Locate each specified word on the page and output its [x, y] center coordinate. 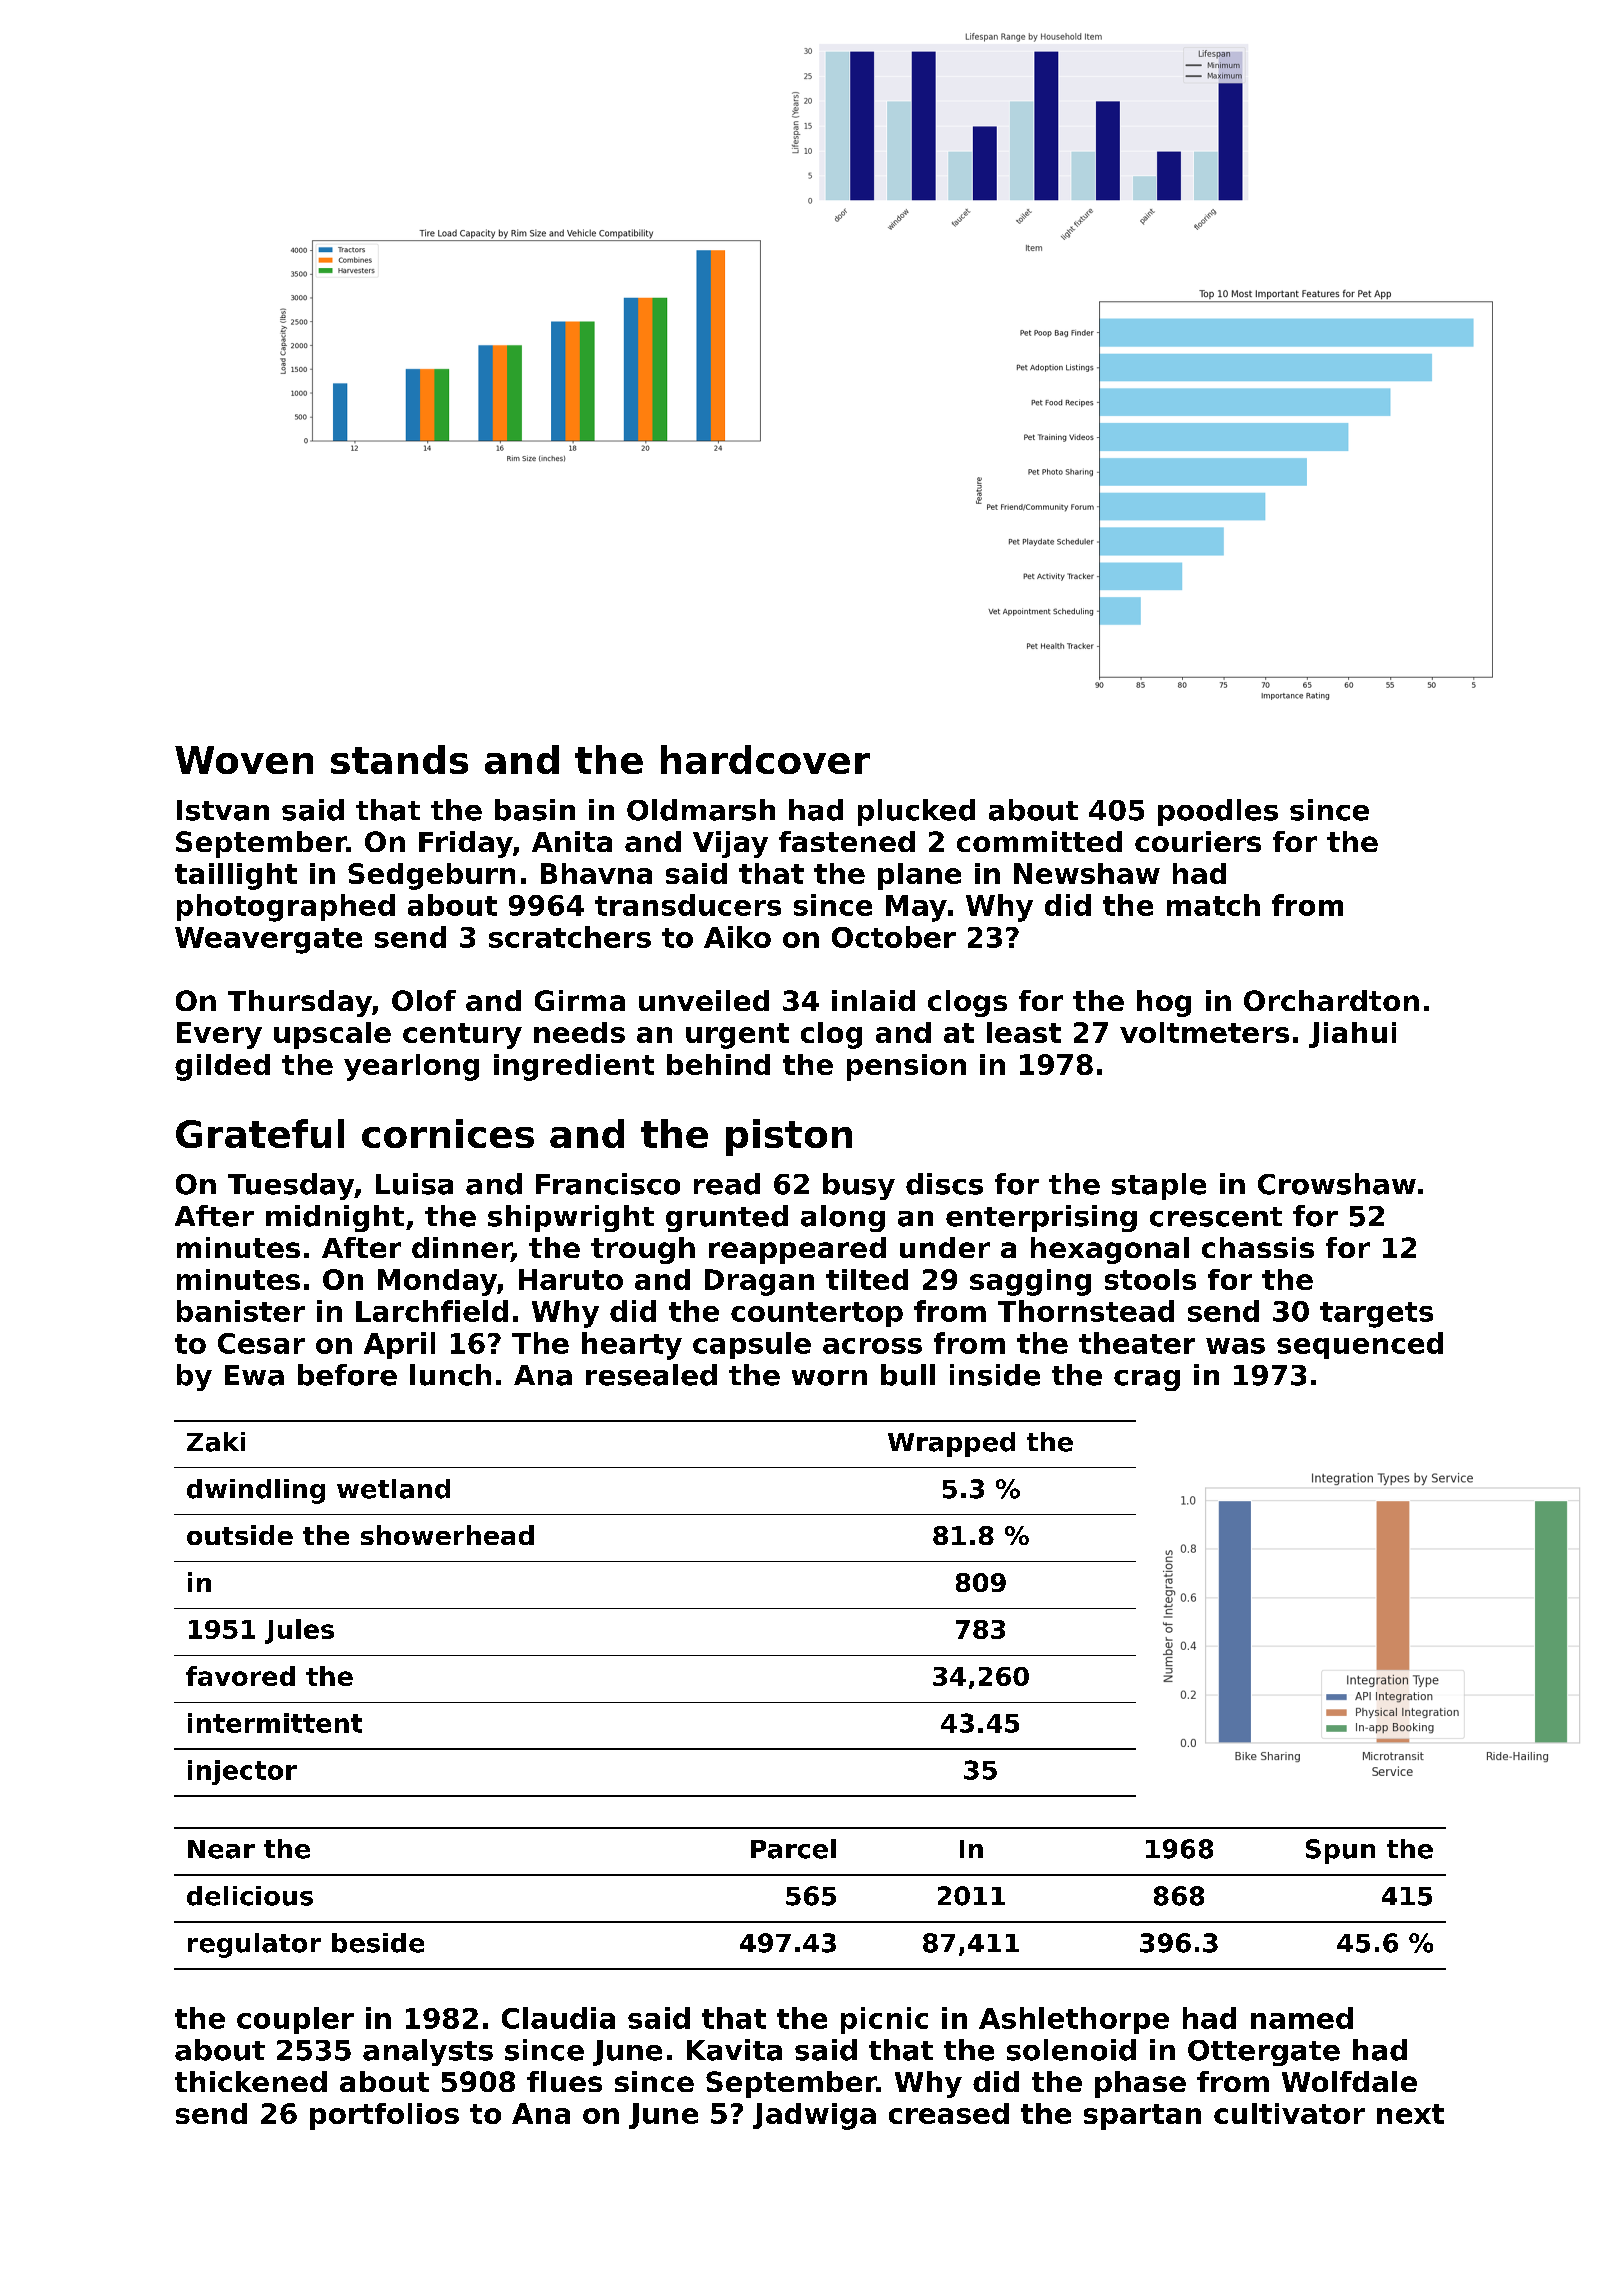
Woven [244, 760]
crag [1147, 1380]
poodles [1218, 812]
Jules [299, 1631]
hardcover [765, 759]
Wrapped [951, 1444]
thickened [251, 2081]
